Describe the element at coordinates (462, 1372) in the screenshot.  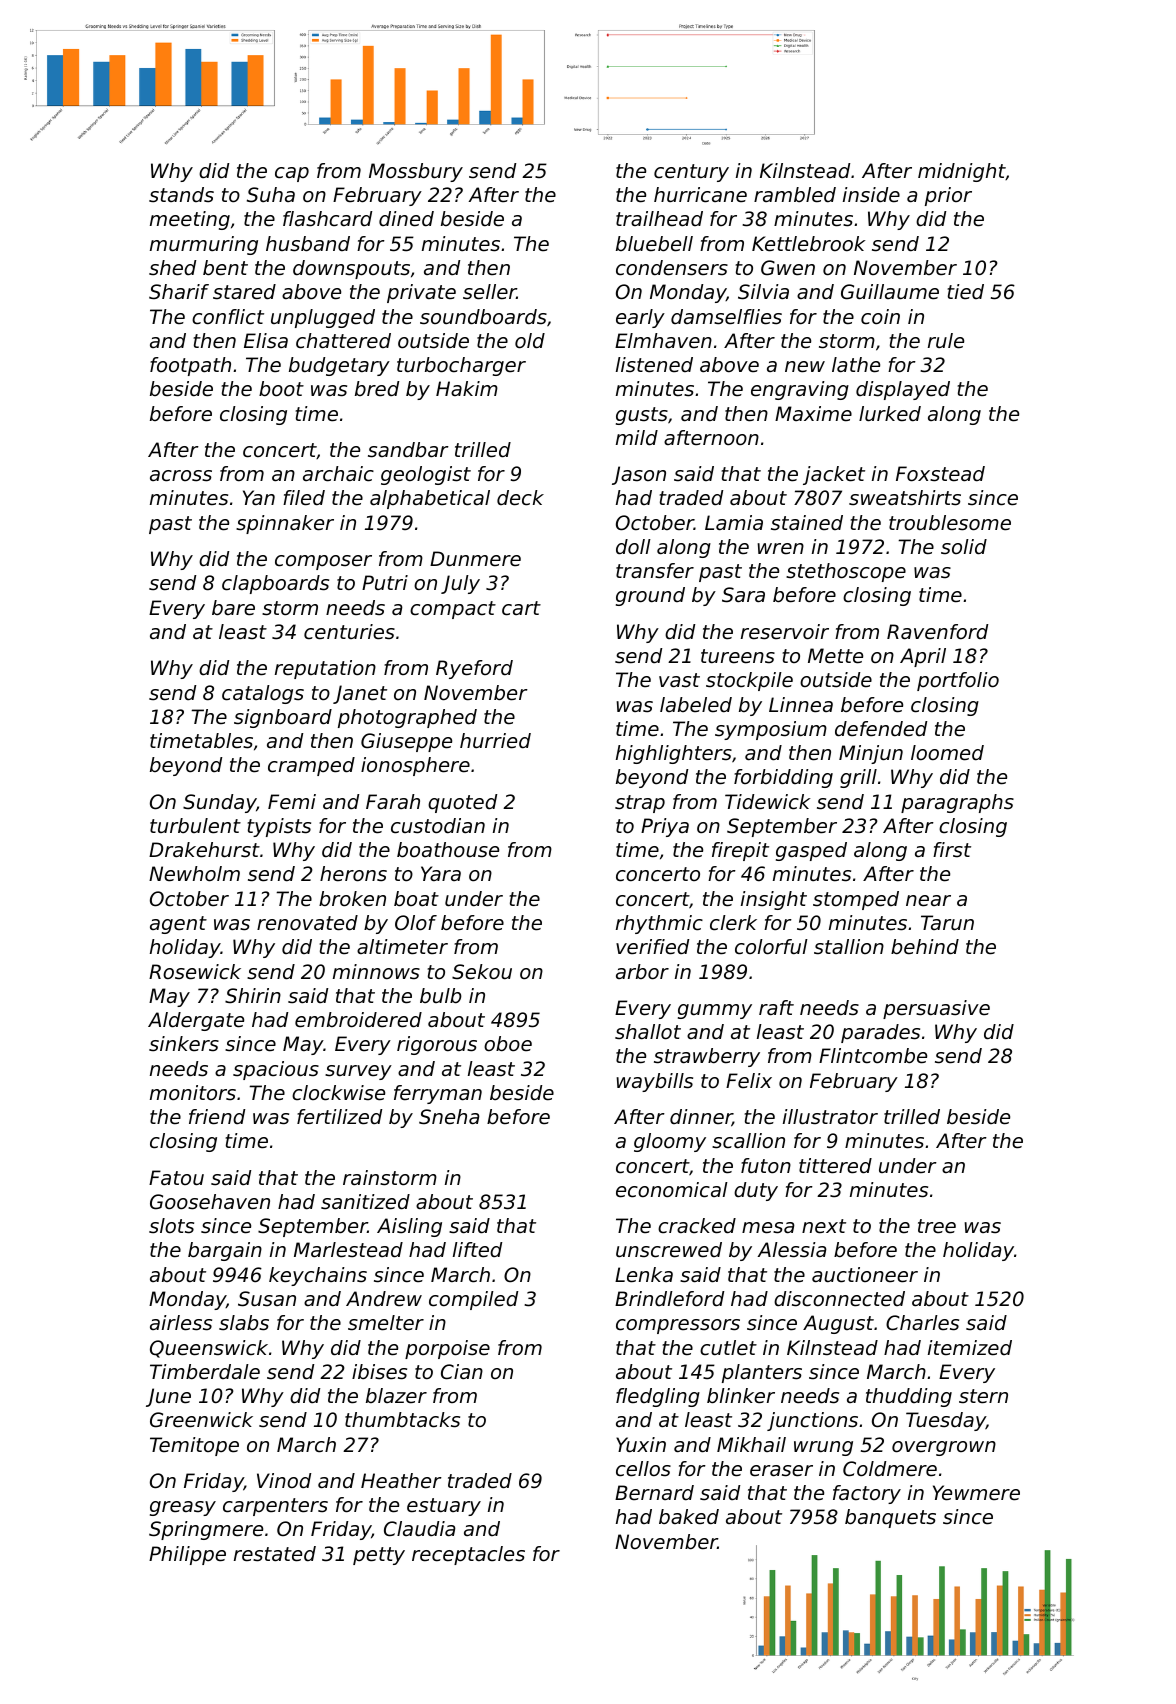
I see `Cian` at that location.
